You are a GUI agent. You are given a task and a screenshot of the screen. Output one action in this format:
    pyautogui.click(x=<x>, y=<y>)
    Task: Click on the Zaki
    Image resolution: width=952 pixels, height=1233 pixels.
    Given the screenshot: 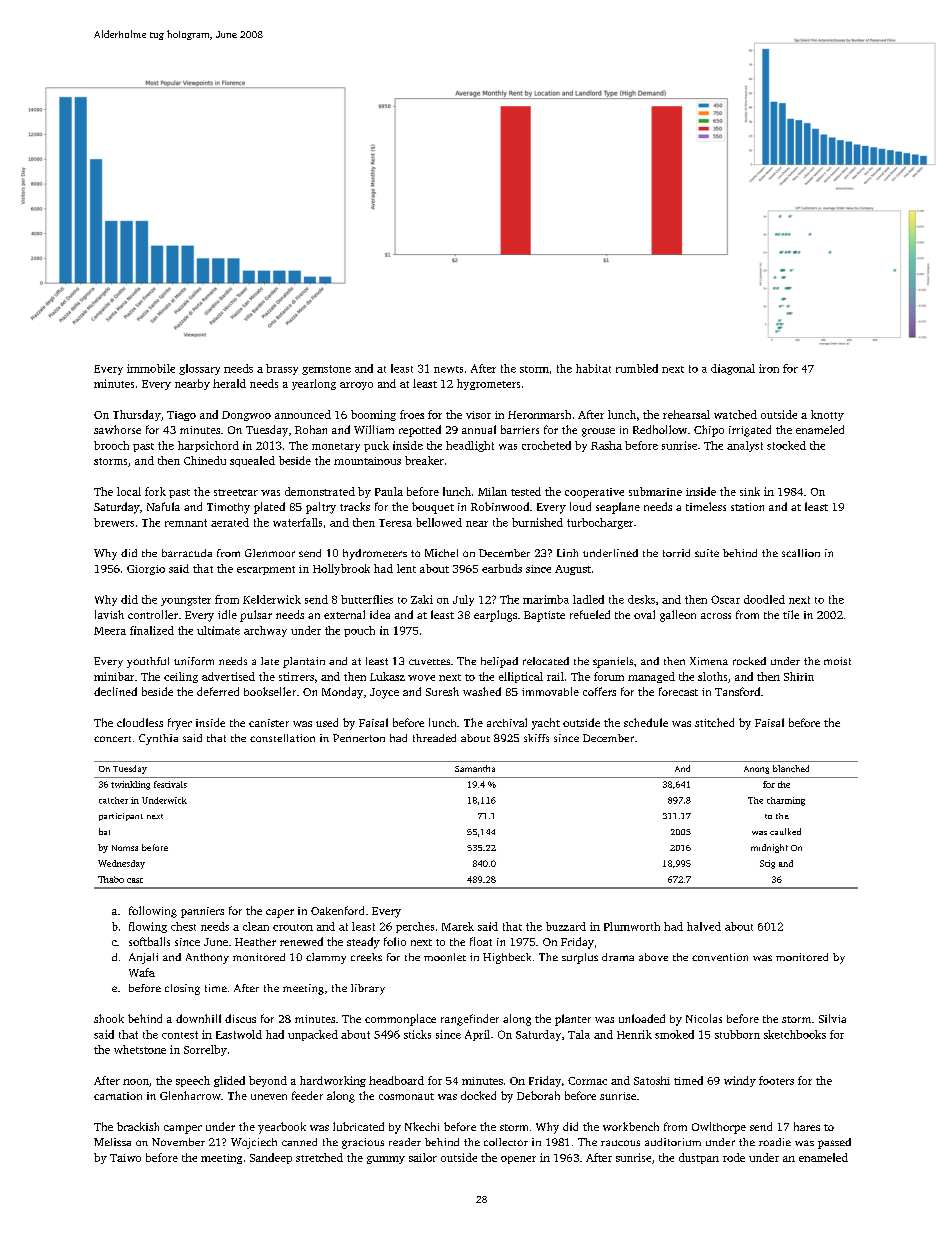 What is the action you would take?
    pyautogui.click(x=422, y=599)
